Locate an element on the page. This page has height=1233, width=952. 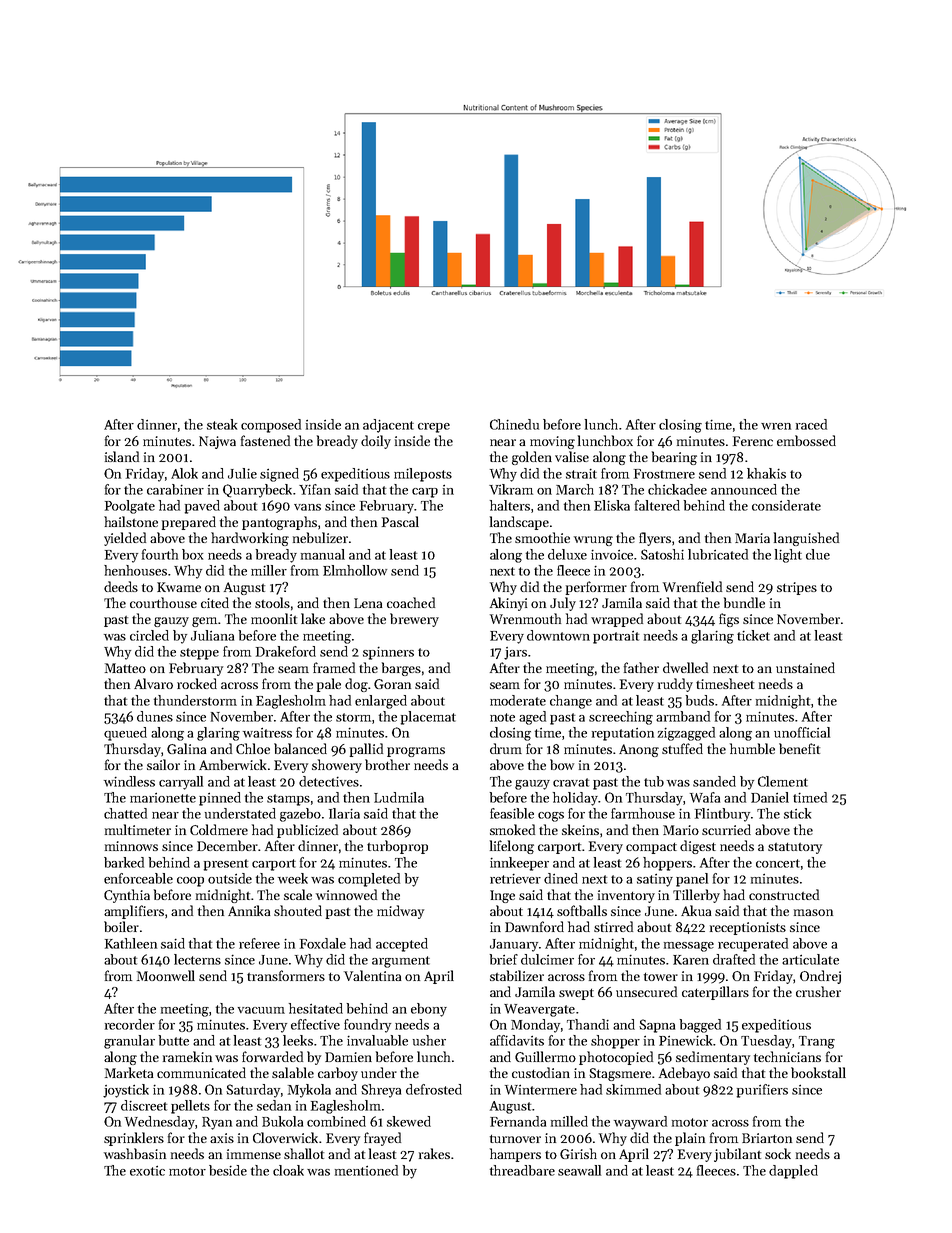
constructed is located at coordinates (784, 894).
